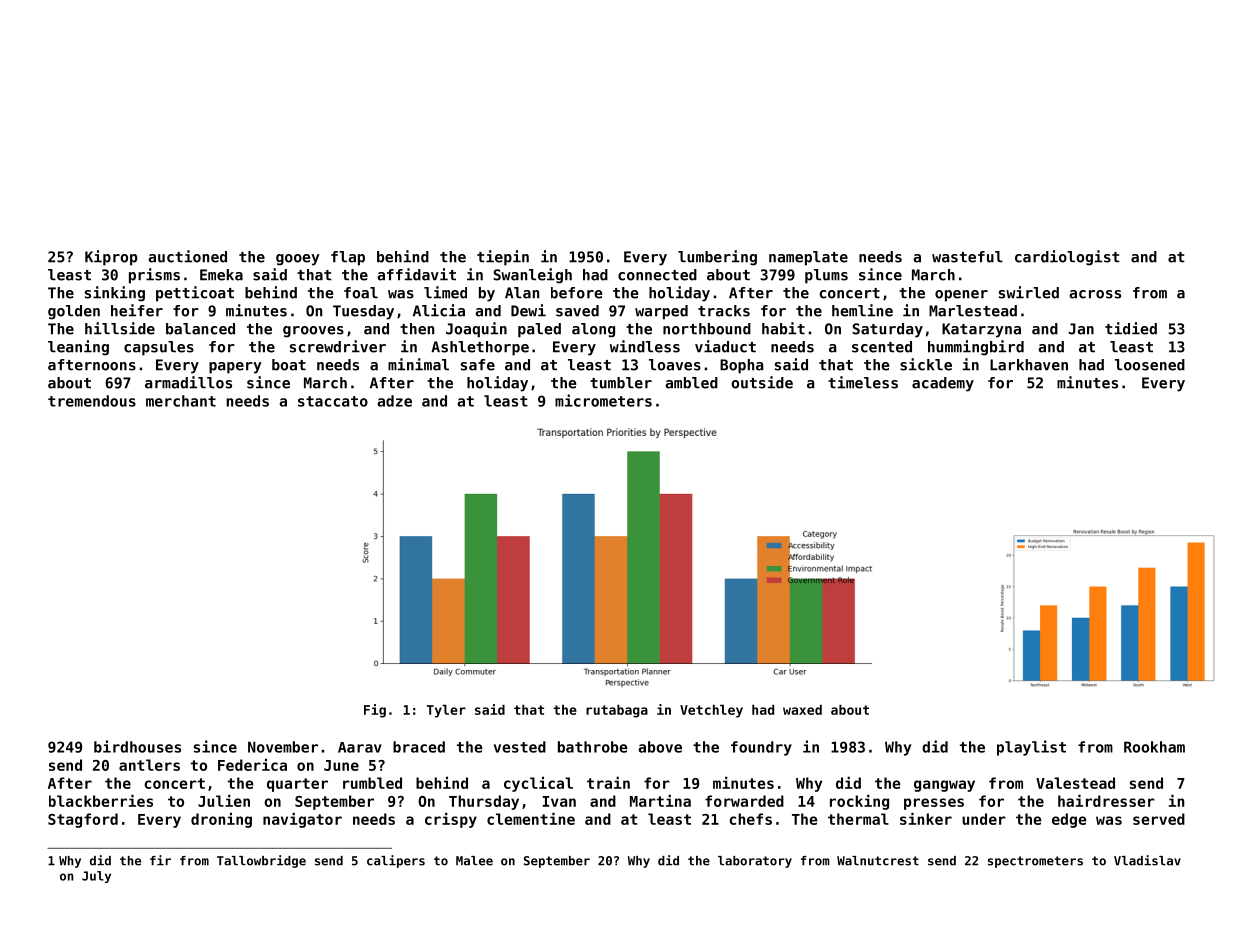  I want to click on wasteful, so click(967, 257).
